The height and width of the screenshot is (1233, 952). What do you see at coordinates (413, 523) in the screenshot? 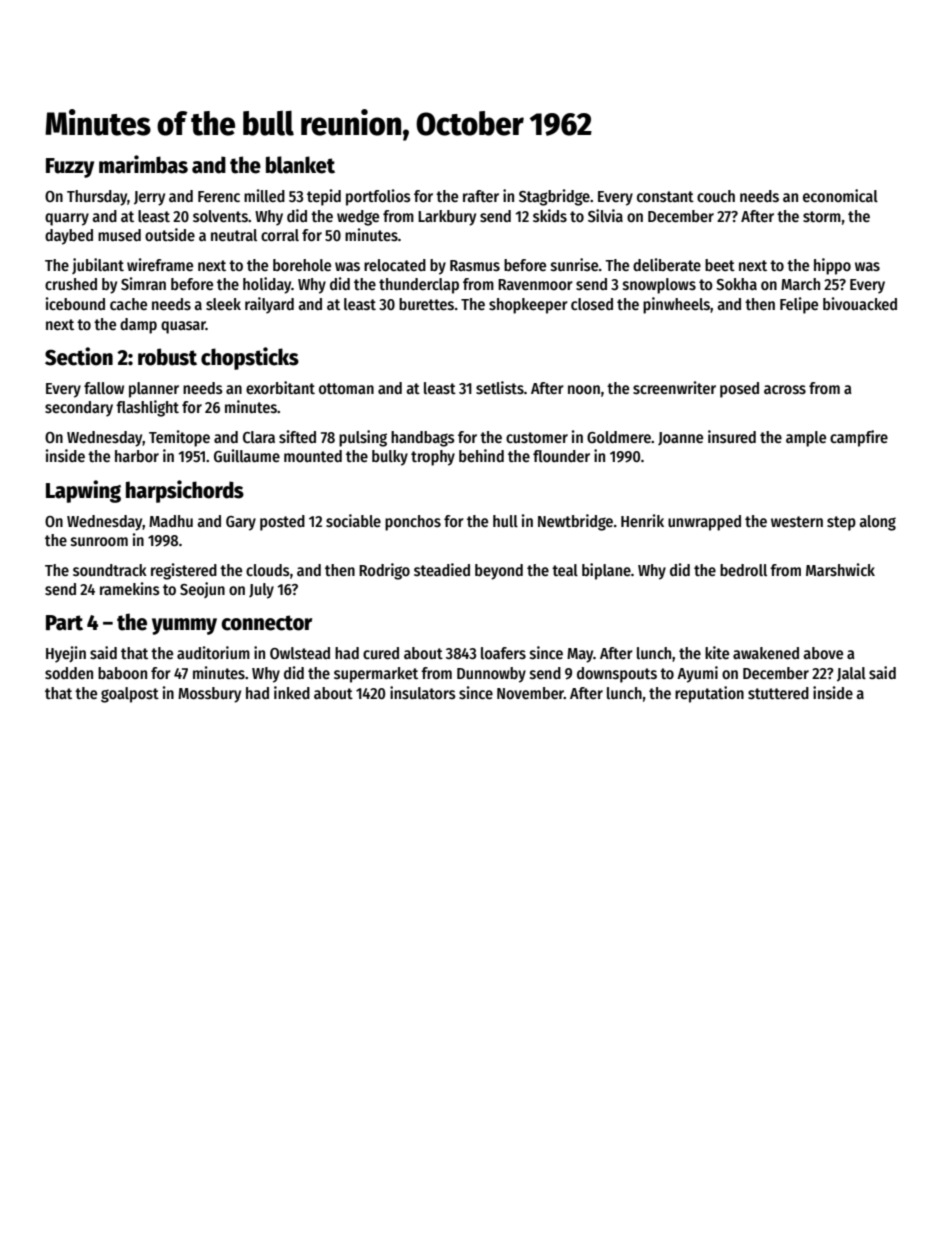
I see `ponchos` at bounding box center [413, 523].
